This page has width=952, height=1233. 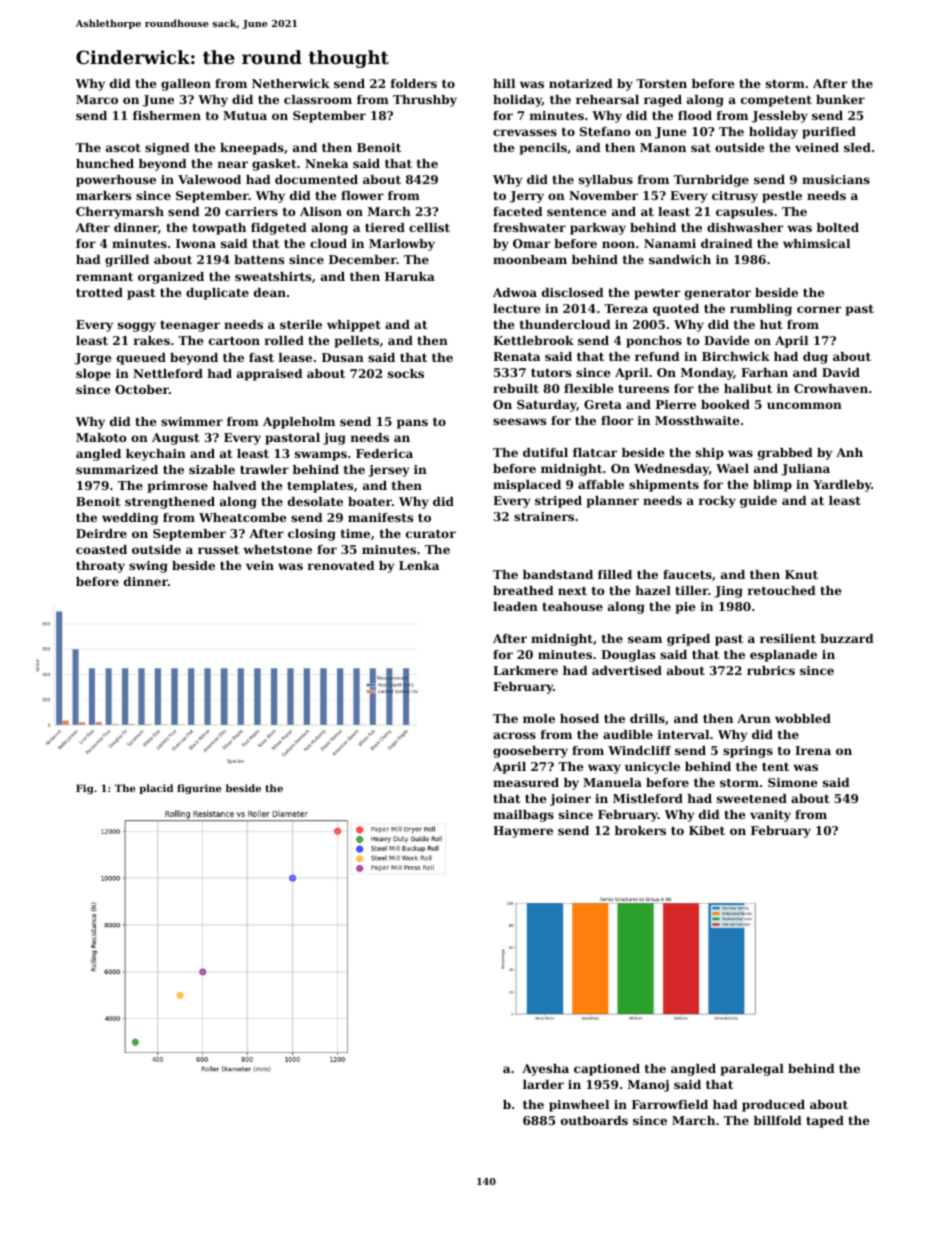 What do you see at coordinates (840, 99) in the page?
I see `bunker` at bounding box center [840, 99].
